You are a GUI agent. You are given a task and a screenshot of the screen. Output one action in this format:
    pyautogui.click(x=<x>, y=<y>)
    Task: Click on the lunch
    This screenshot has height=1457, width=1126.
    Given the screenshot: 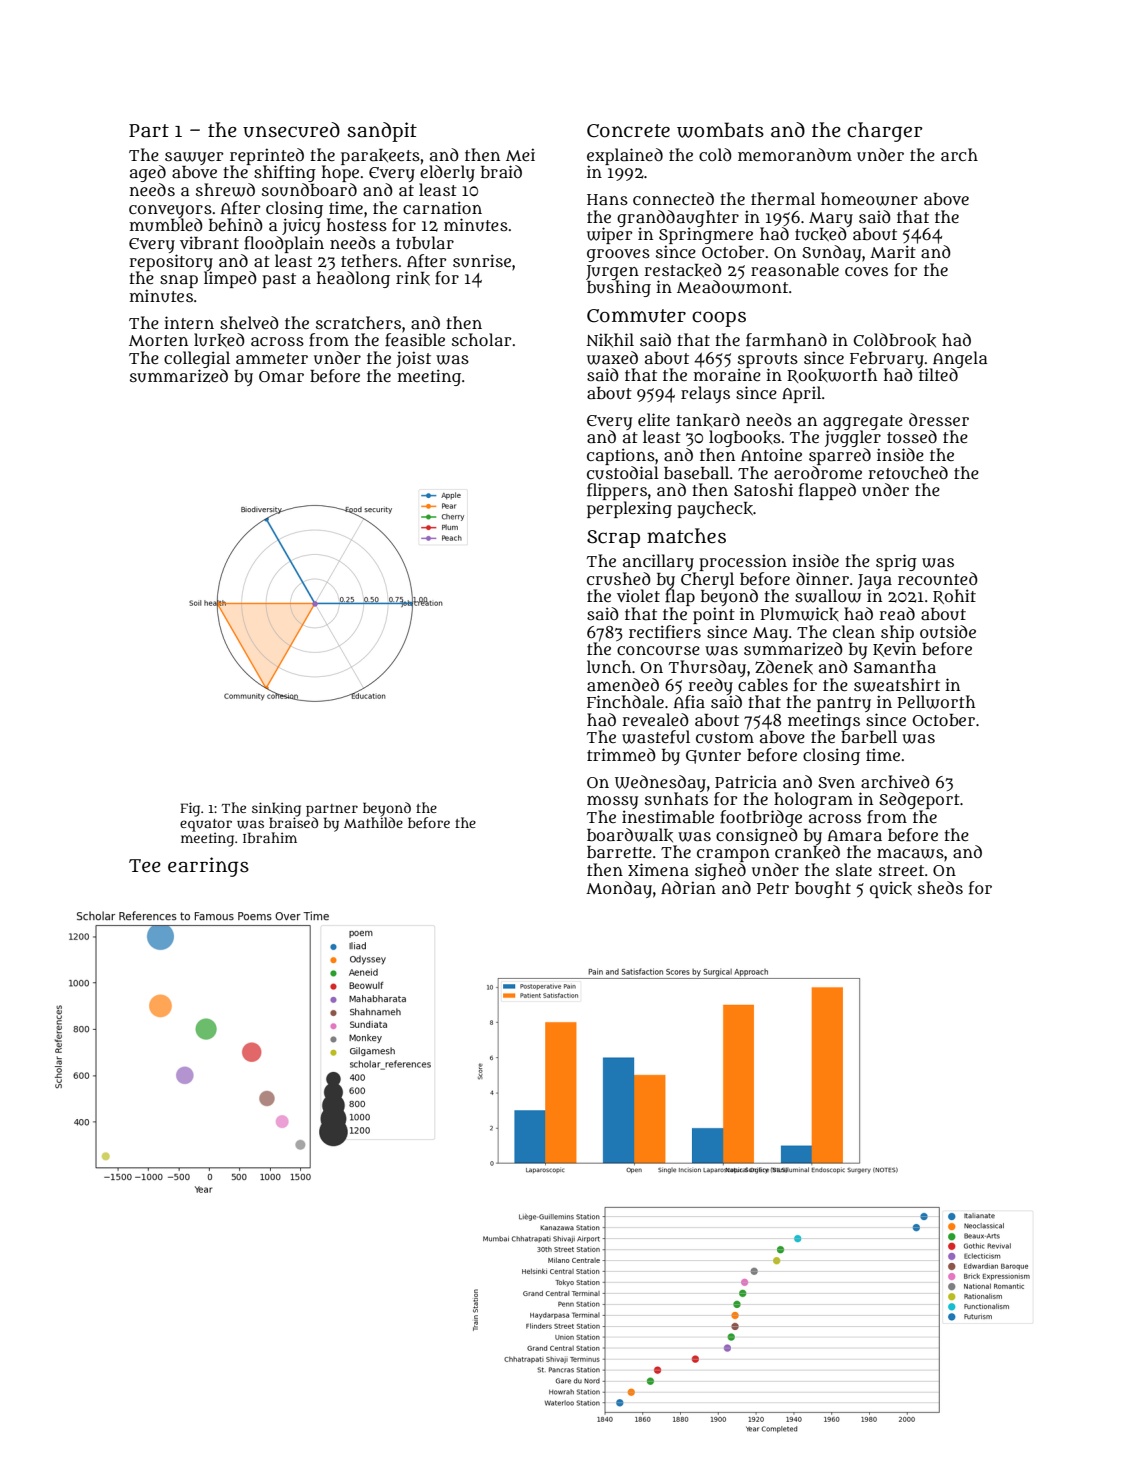 What is the action you would take?
    pyautogui.click(x=609, y=666)
